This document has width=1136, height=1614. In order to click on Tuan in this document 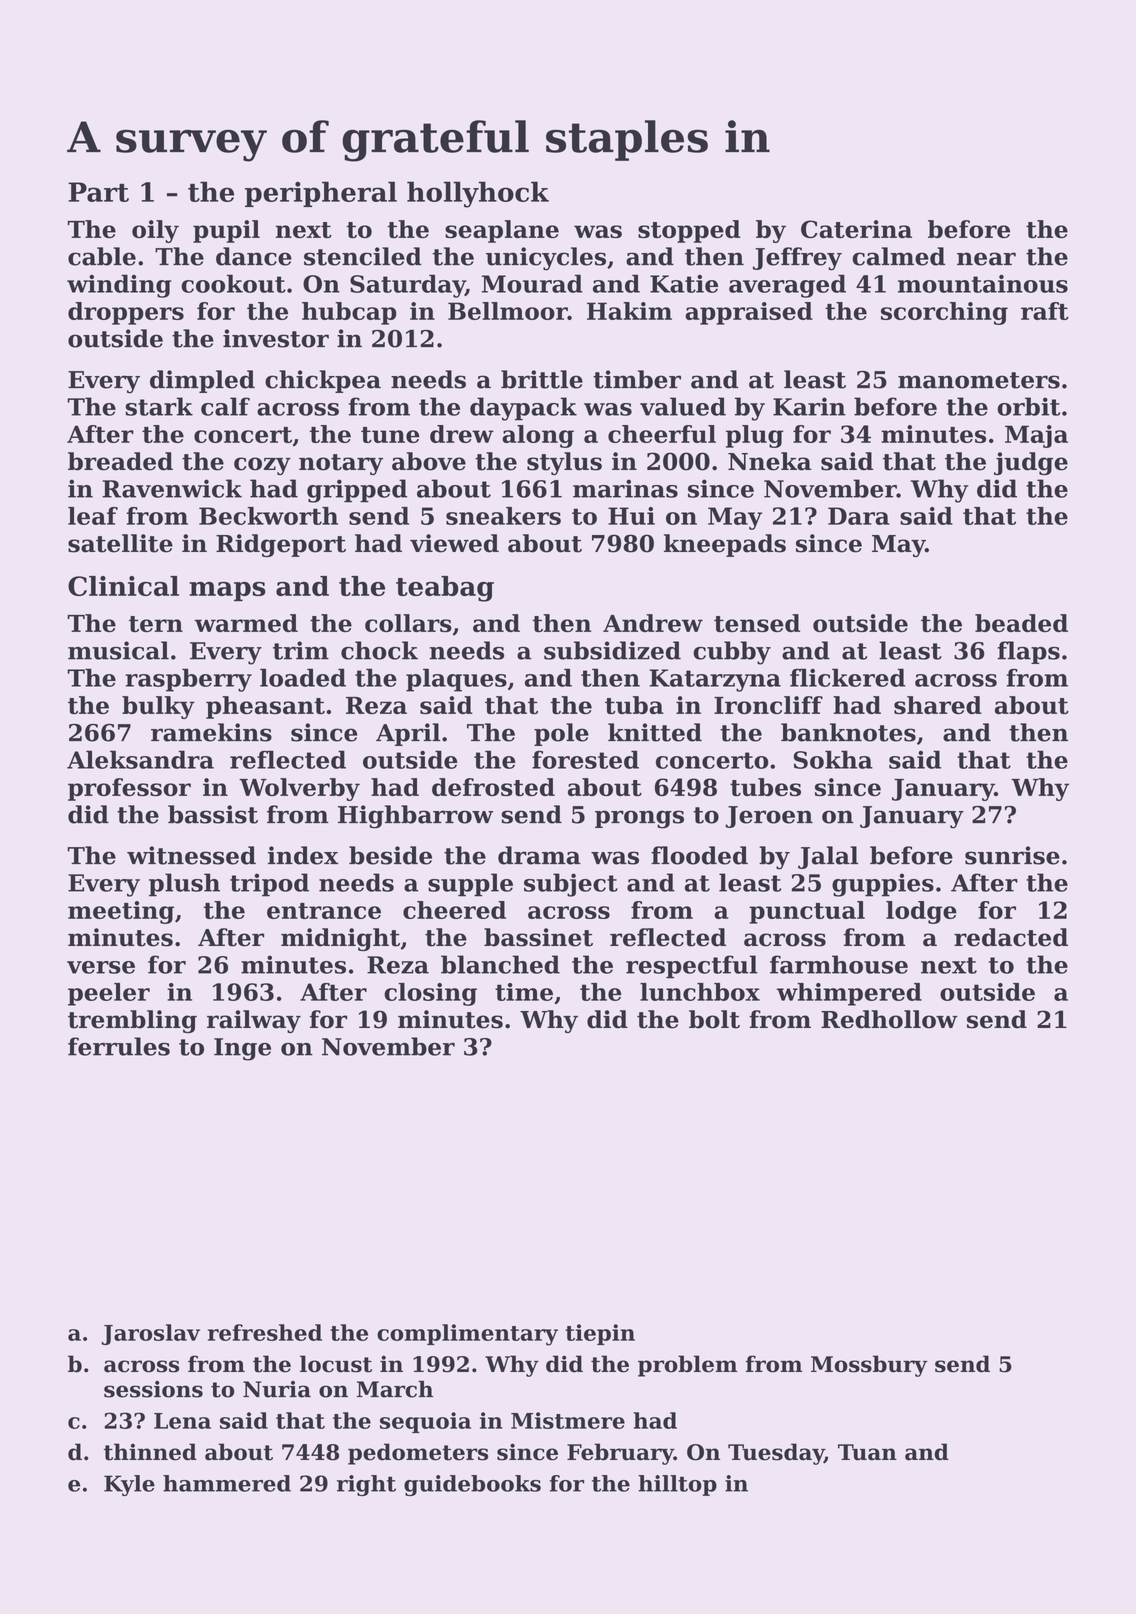, I will do `click(867, 1452)`.
